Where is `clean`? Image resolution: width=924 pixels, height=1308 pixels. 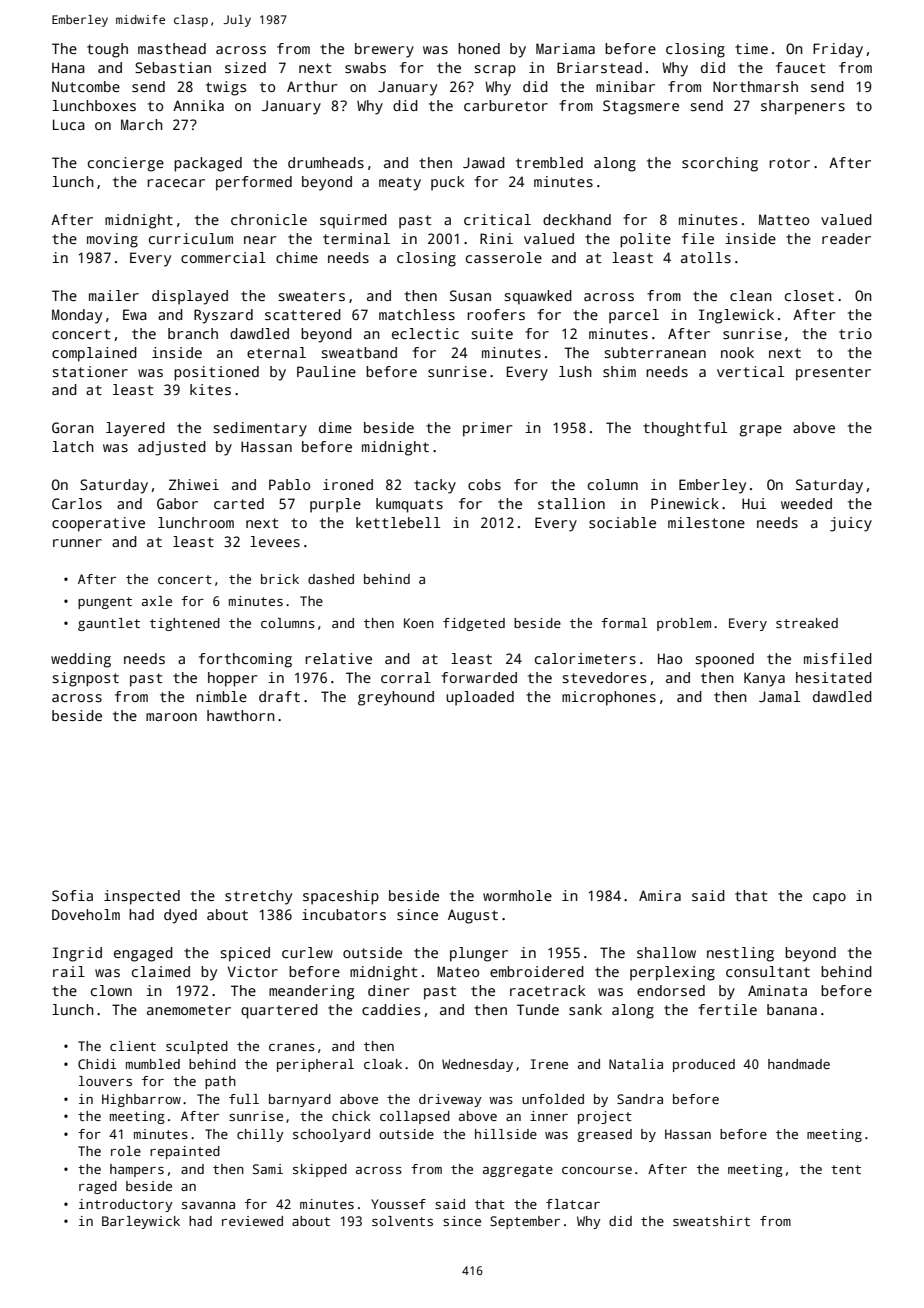
clean is located at coordinates (751, 295).
